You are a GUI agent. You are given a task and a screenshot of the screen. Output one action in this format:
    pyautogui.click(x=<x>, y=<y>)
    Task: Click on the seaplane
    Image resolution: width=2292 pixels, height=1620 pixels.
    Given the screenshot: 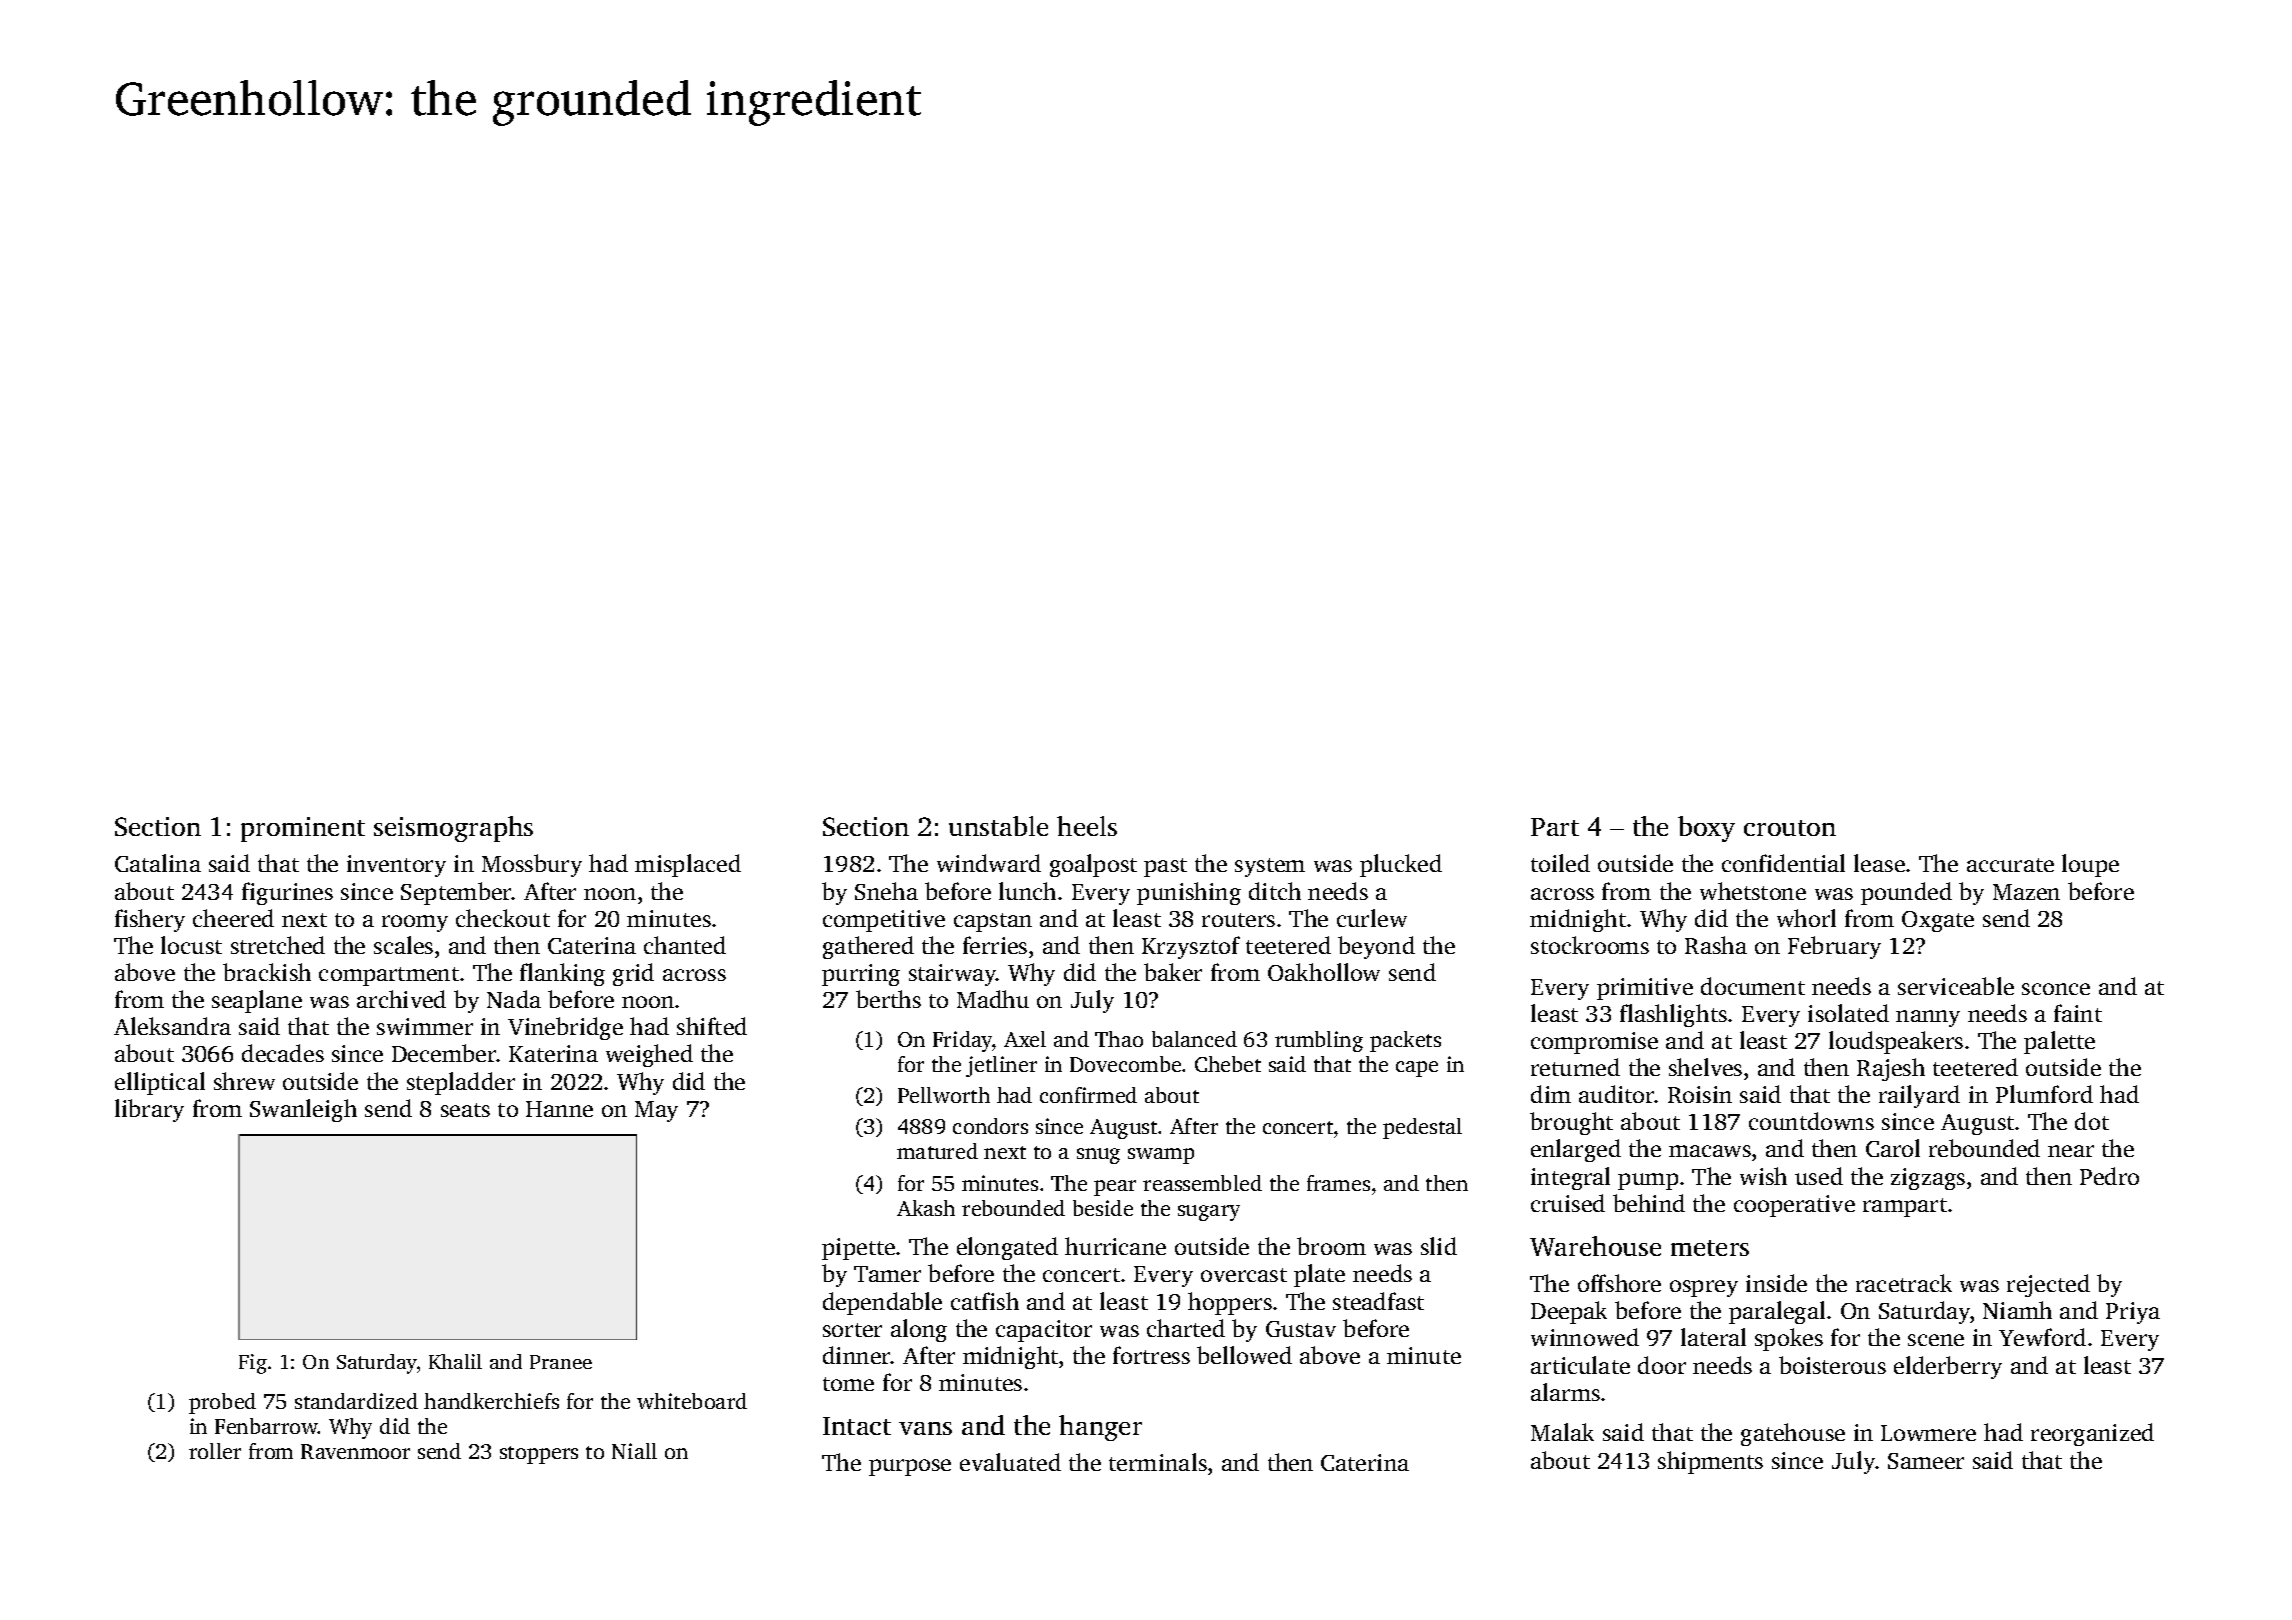 What is the action you would take?
    pyautogui.click(x=257, y=1001)
